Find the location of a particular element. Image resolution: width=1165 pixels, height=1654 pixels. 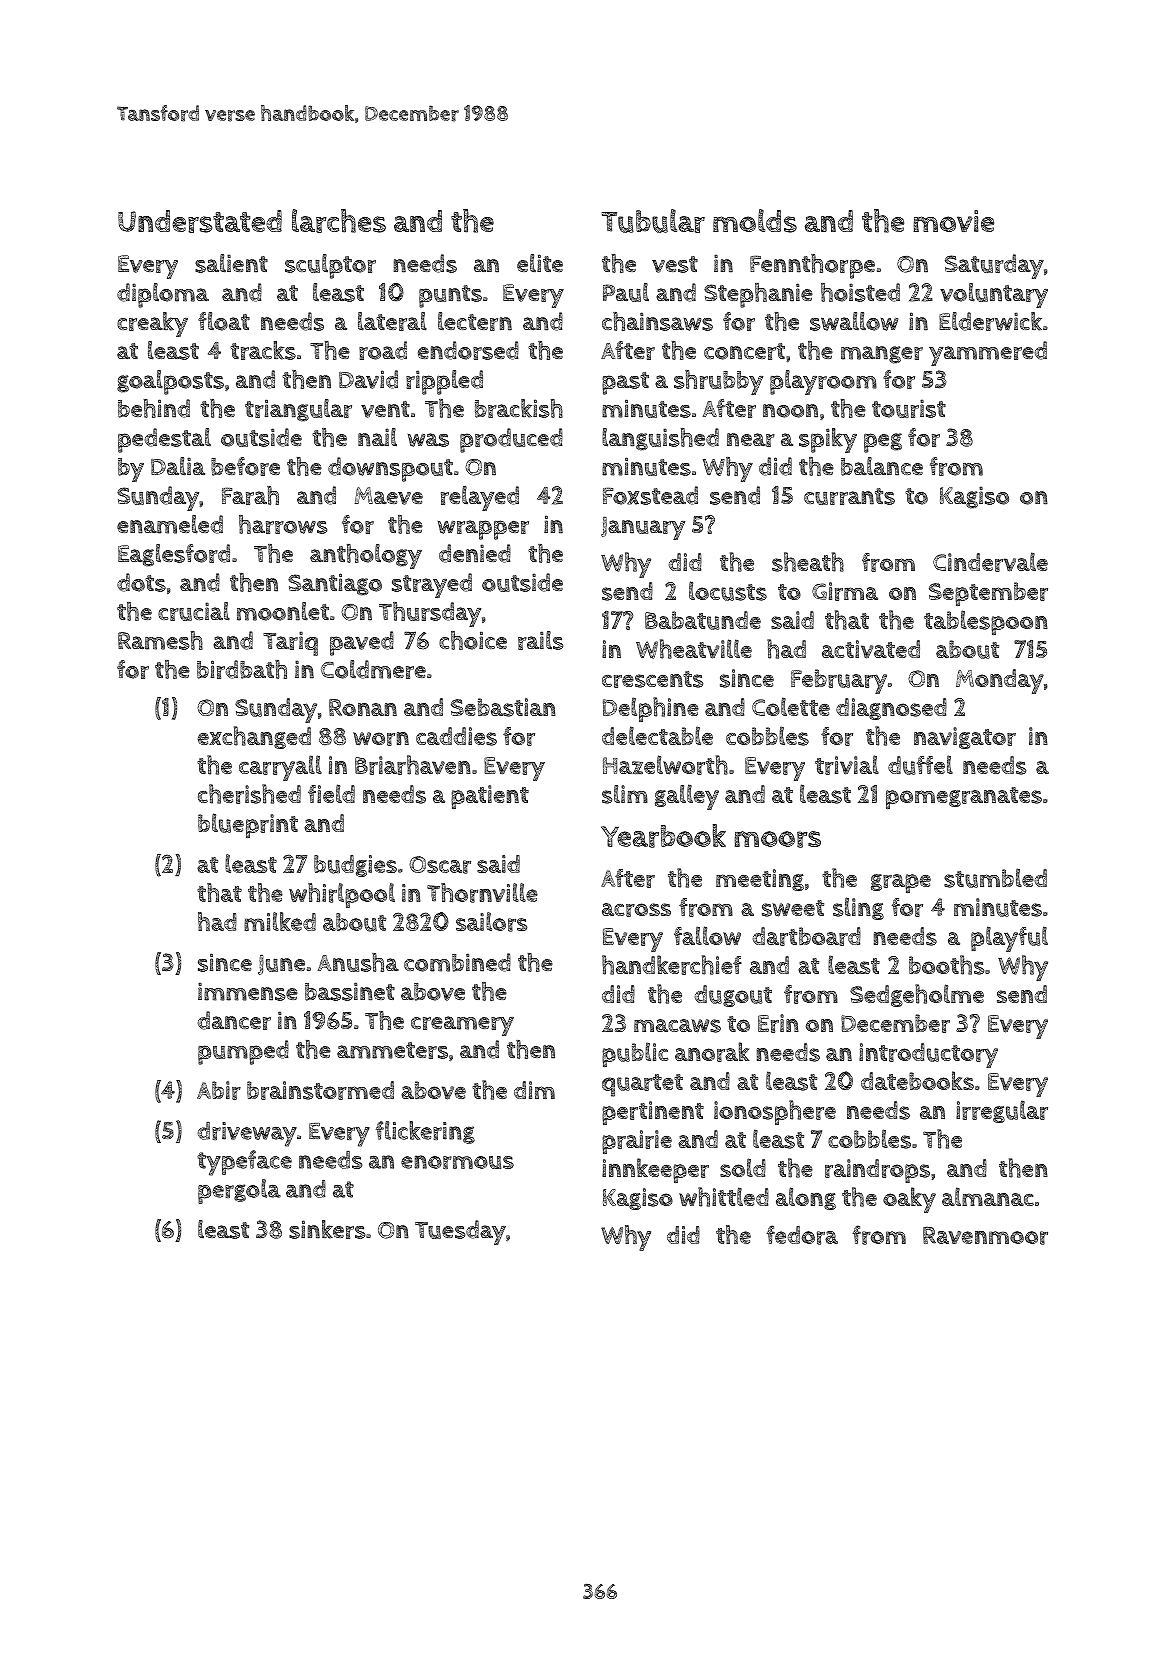

combined is located at coordinates (457, 962).
